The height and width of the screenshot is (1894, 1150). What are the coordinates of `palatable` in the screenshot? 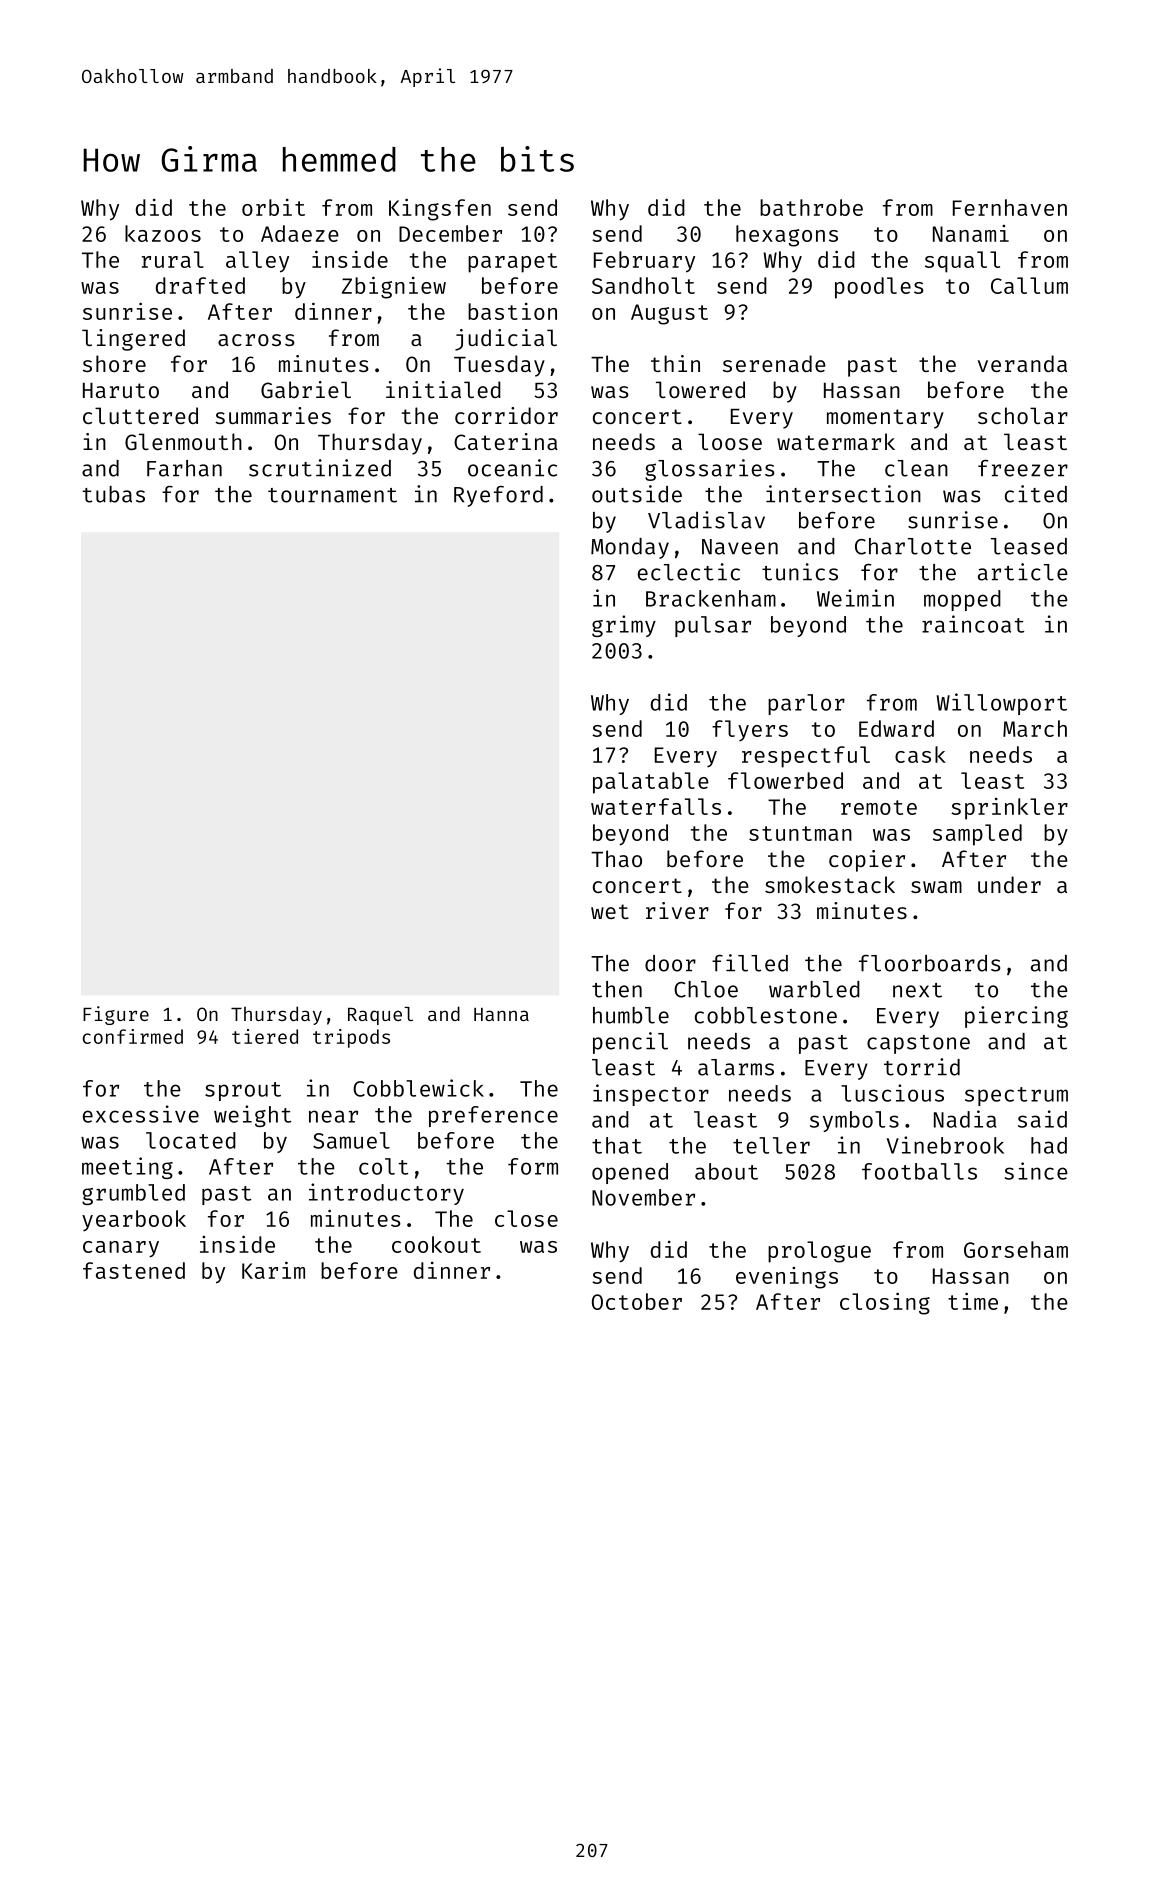 It's located at (651, 783).
